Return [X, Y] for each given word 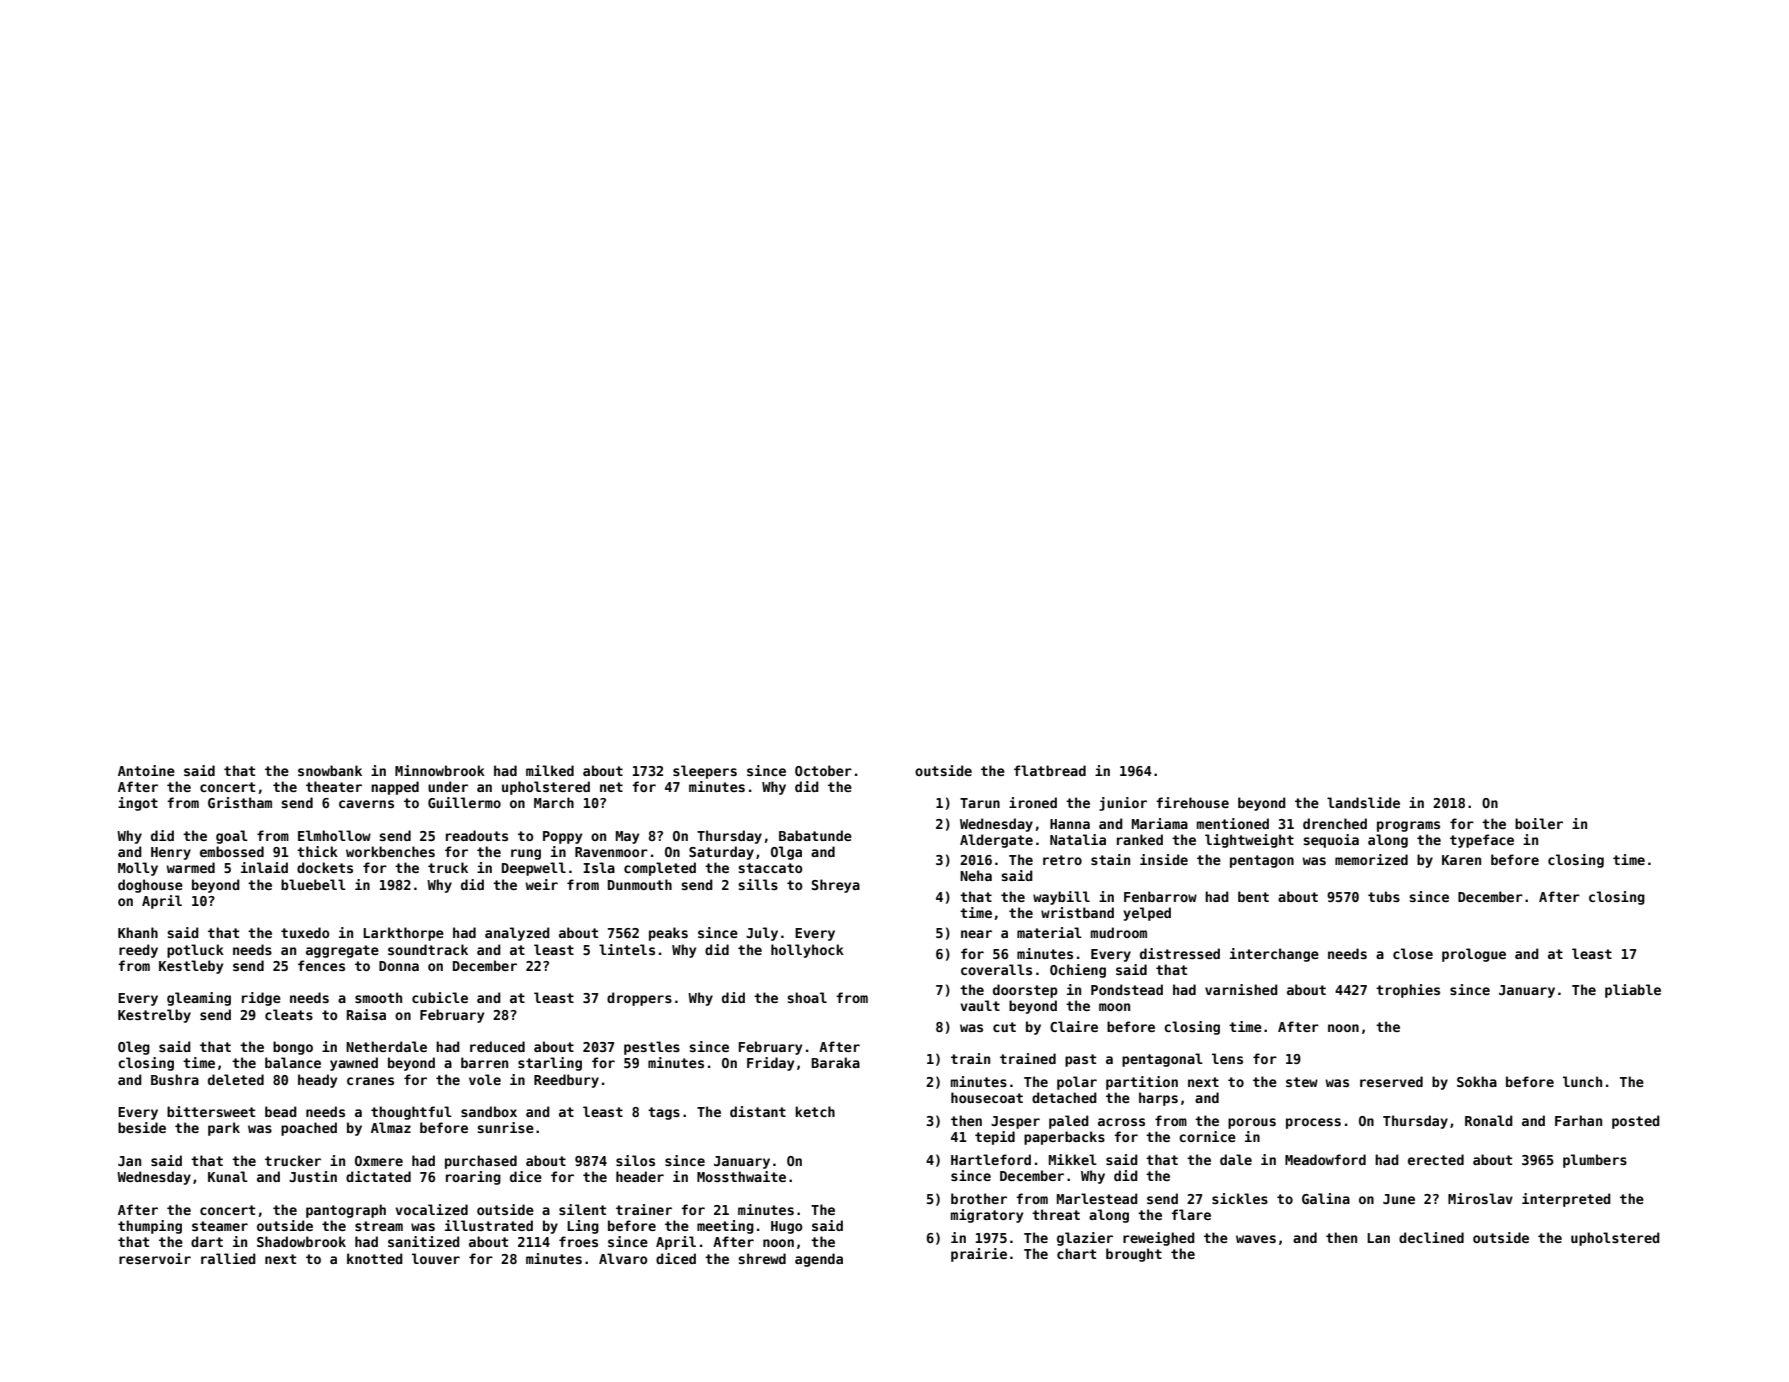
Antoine [146, 770]
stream [379, 1226]
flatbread [1050, 770]
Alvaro [623, 1258]
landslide [1363, 802]
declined [1431, 1237]
